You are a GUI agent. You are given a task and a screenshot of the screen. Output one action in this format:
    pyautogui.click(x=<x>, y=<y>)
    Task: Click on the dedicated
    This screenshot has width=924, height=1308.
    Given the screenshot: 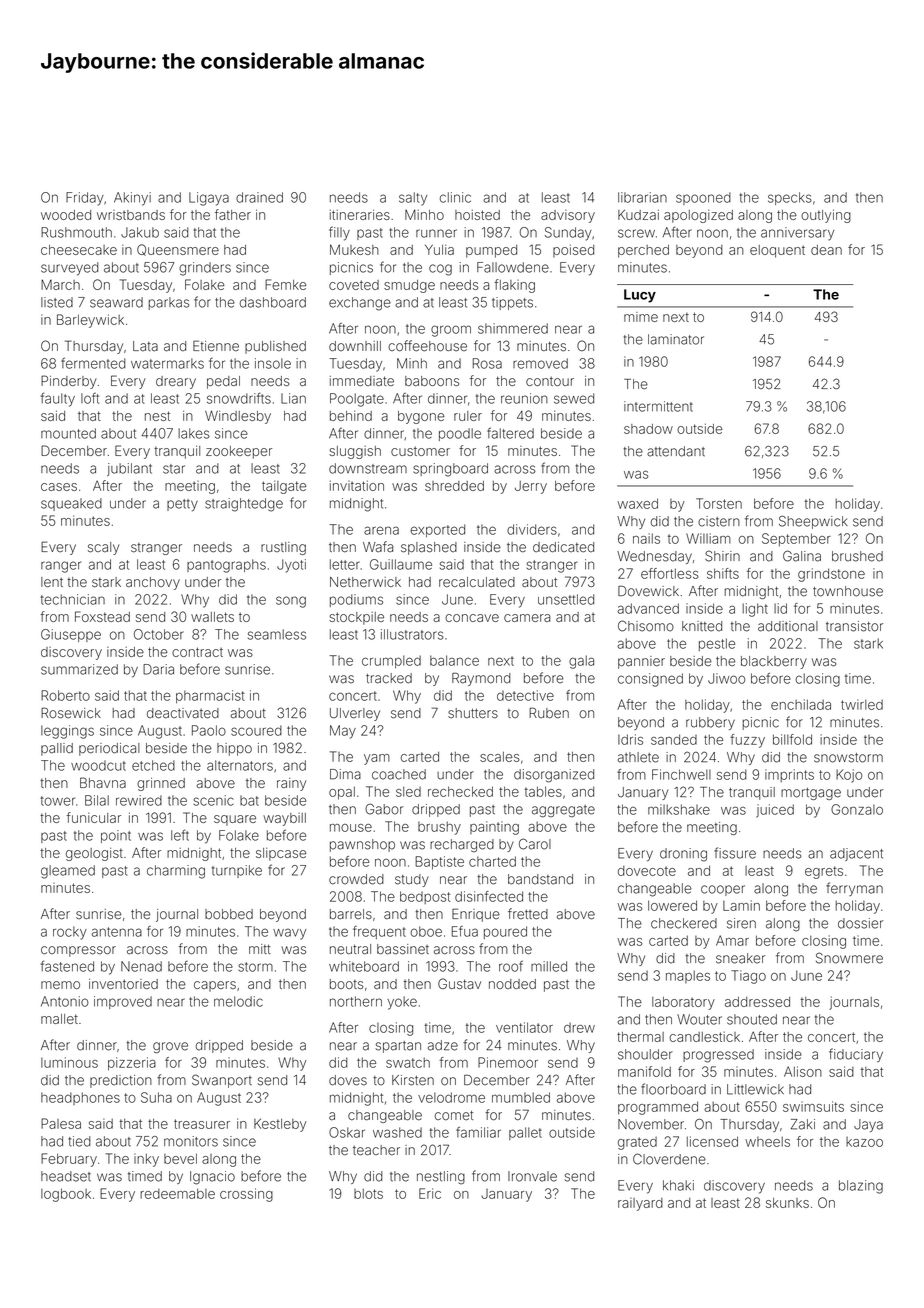 What is the action you would take?
    pyautogui.click(x=563, y=547)
